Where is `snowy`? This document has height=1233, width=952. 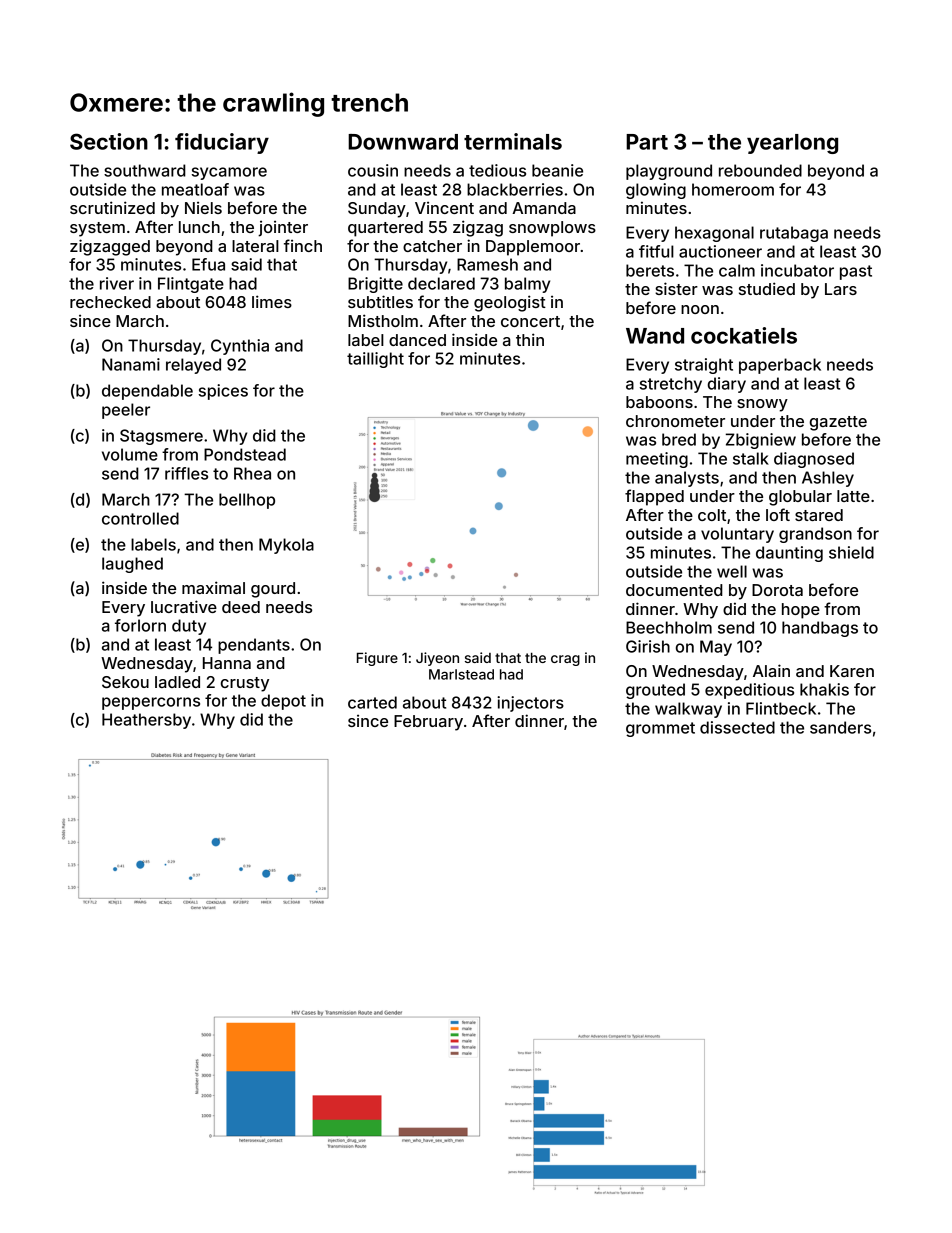
snowy is located at coordinates (762, 405).
